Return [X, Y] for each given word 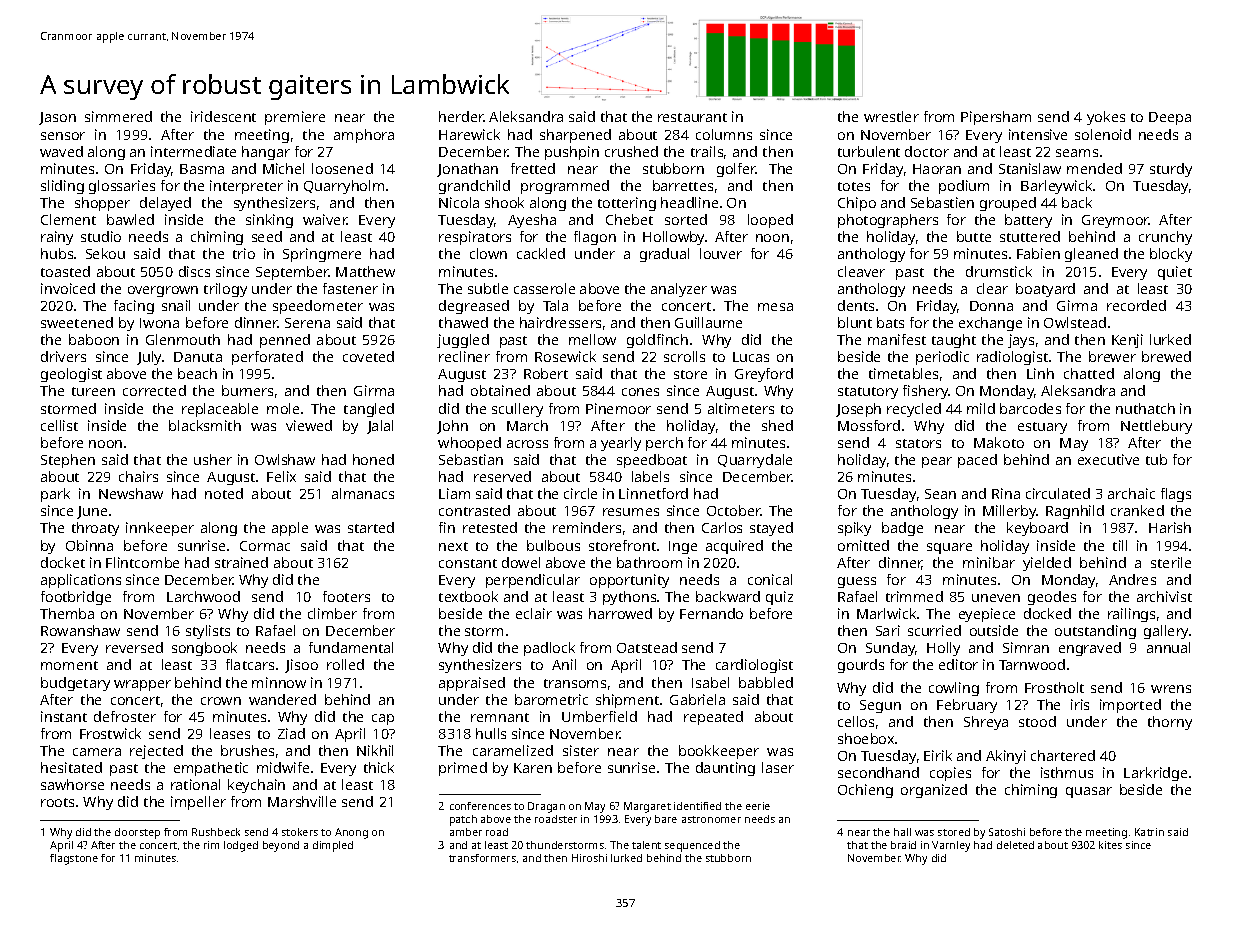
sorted [686, 219]
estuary [1042, 428]
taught [954, 341]
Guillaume [708, 322]
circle [580, 493]
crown [221, 701]
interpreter [246, 187]
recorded [1136, 305]
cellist [59, 425]
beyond [281, 846]
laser [778, 767]
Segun [880, 706]
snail [176, 305]
